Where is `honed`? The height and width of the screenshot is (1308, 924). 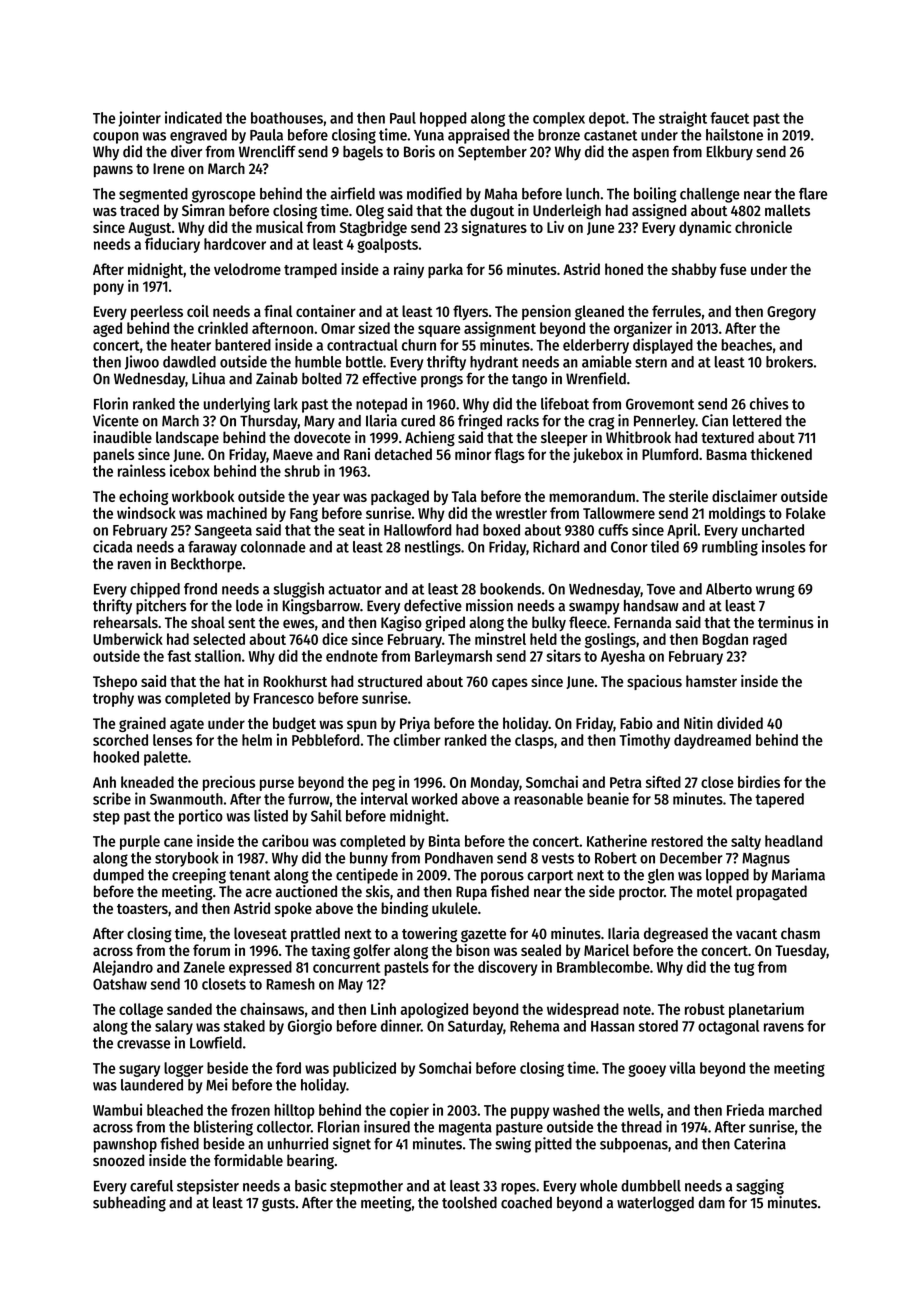
honed is located at coordinates (624, 269).
